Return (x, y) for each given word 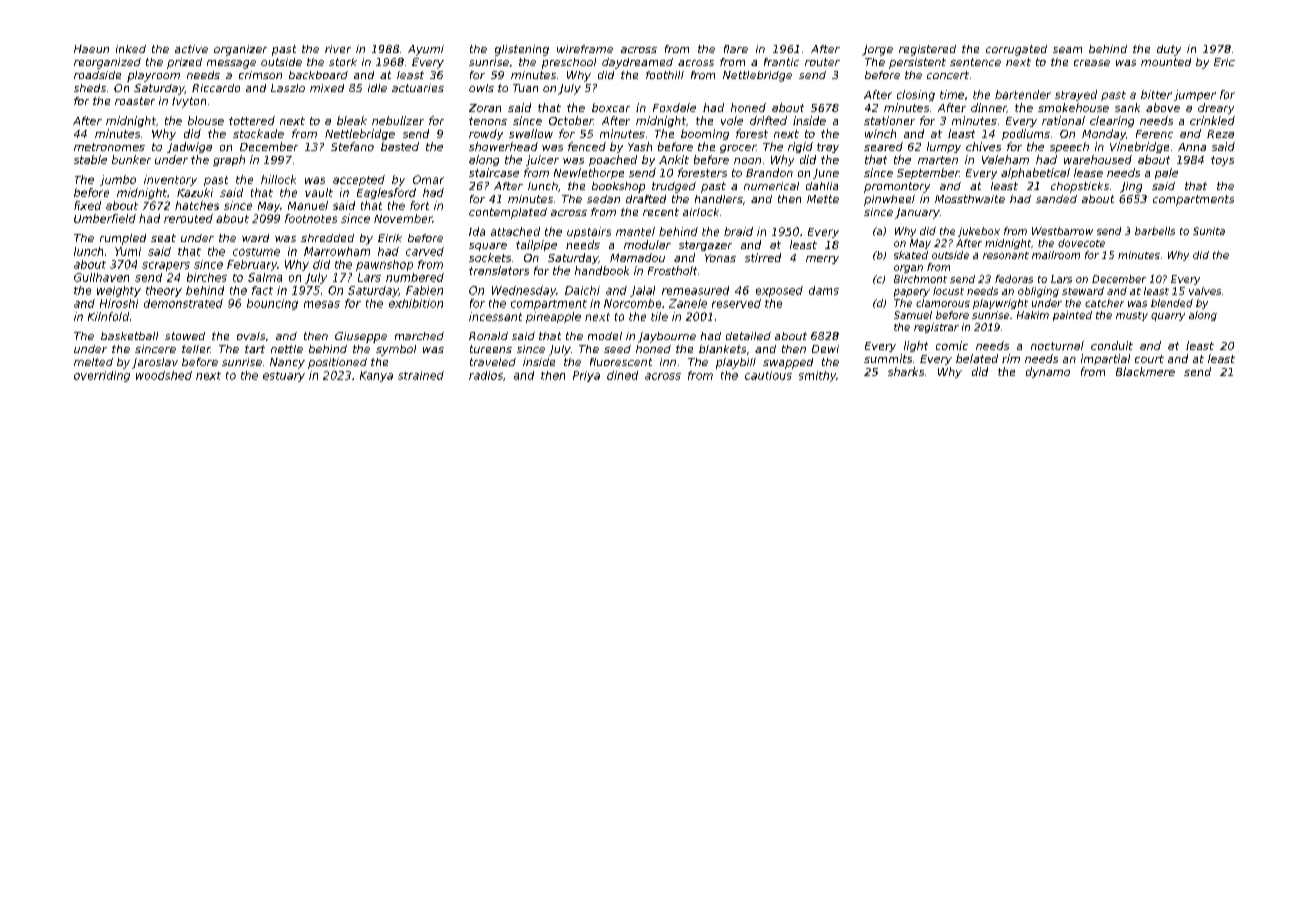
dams (824, 290)
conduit (1112, 345)
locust (948, 291)
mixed (327, 88)
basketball (129, 336)
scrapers (166, 266)
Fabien (424, 290)
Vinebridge (1139, 147)
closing (916, 95)
